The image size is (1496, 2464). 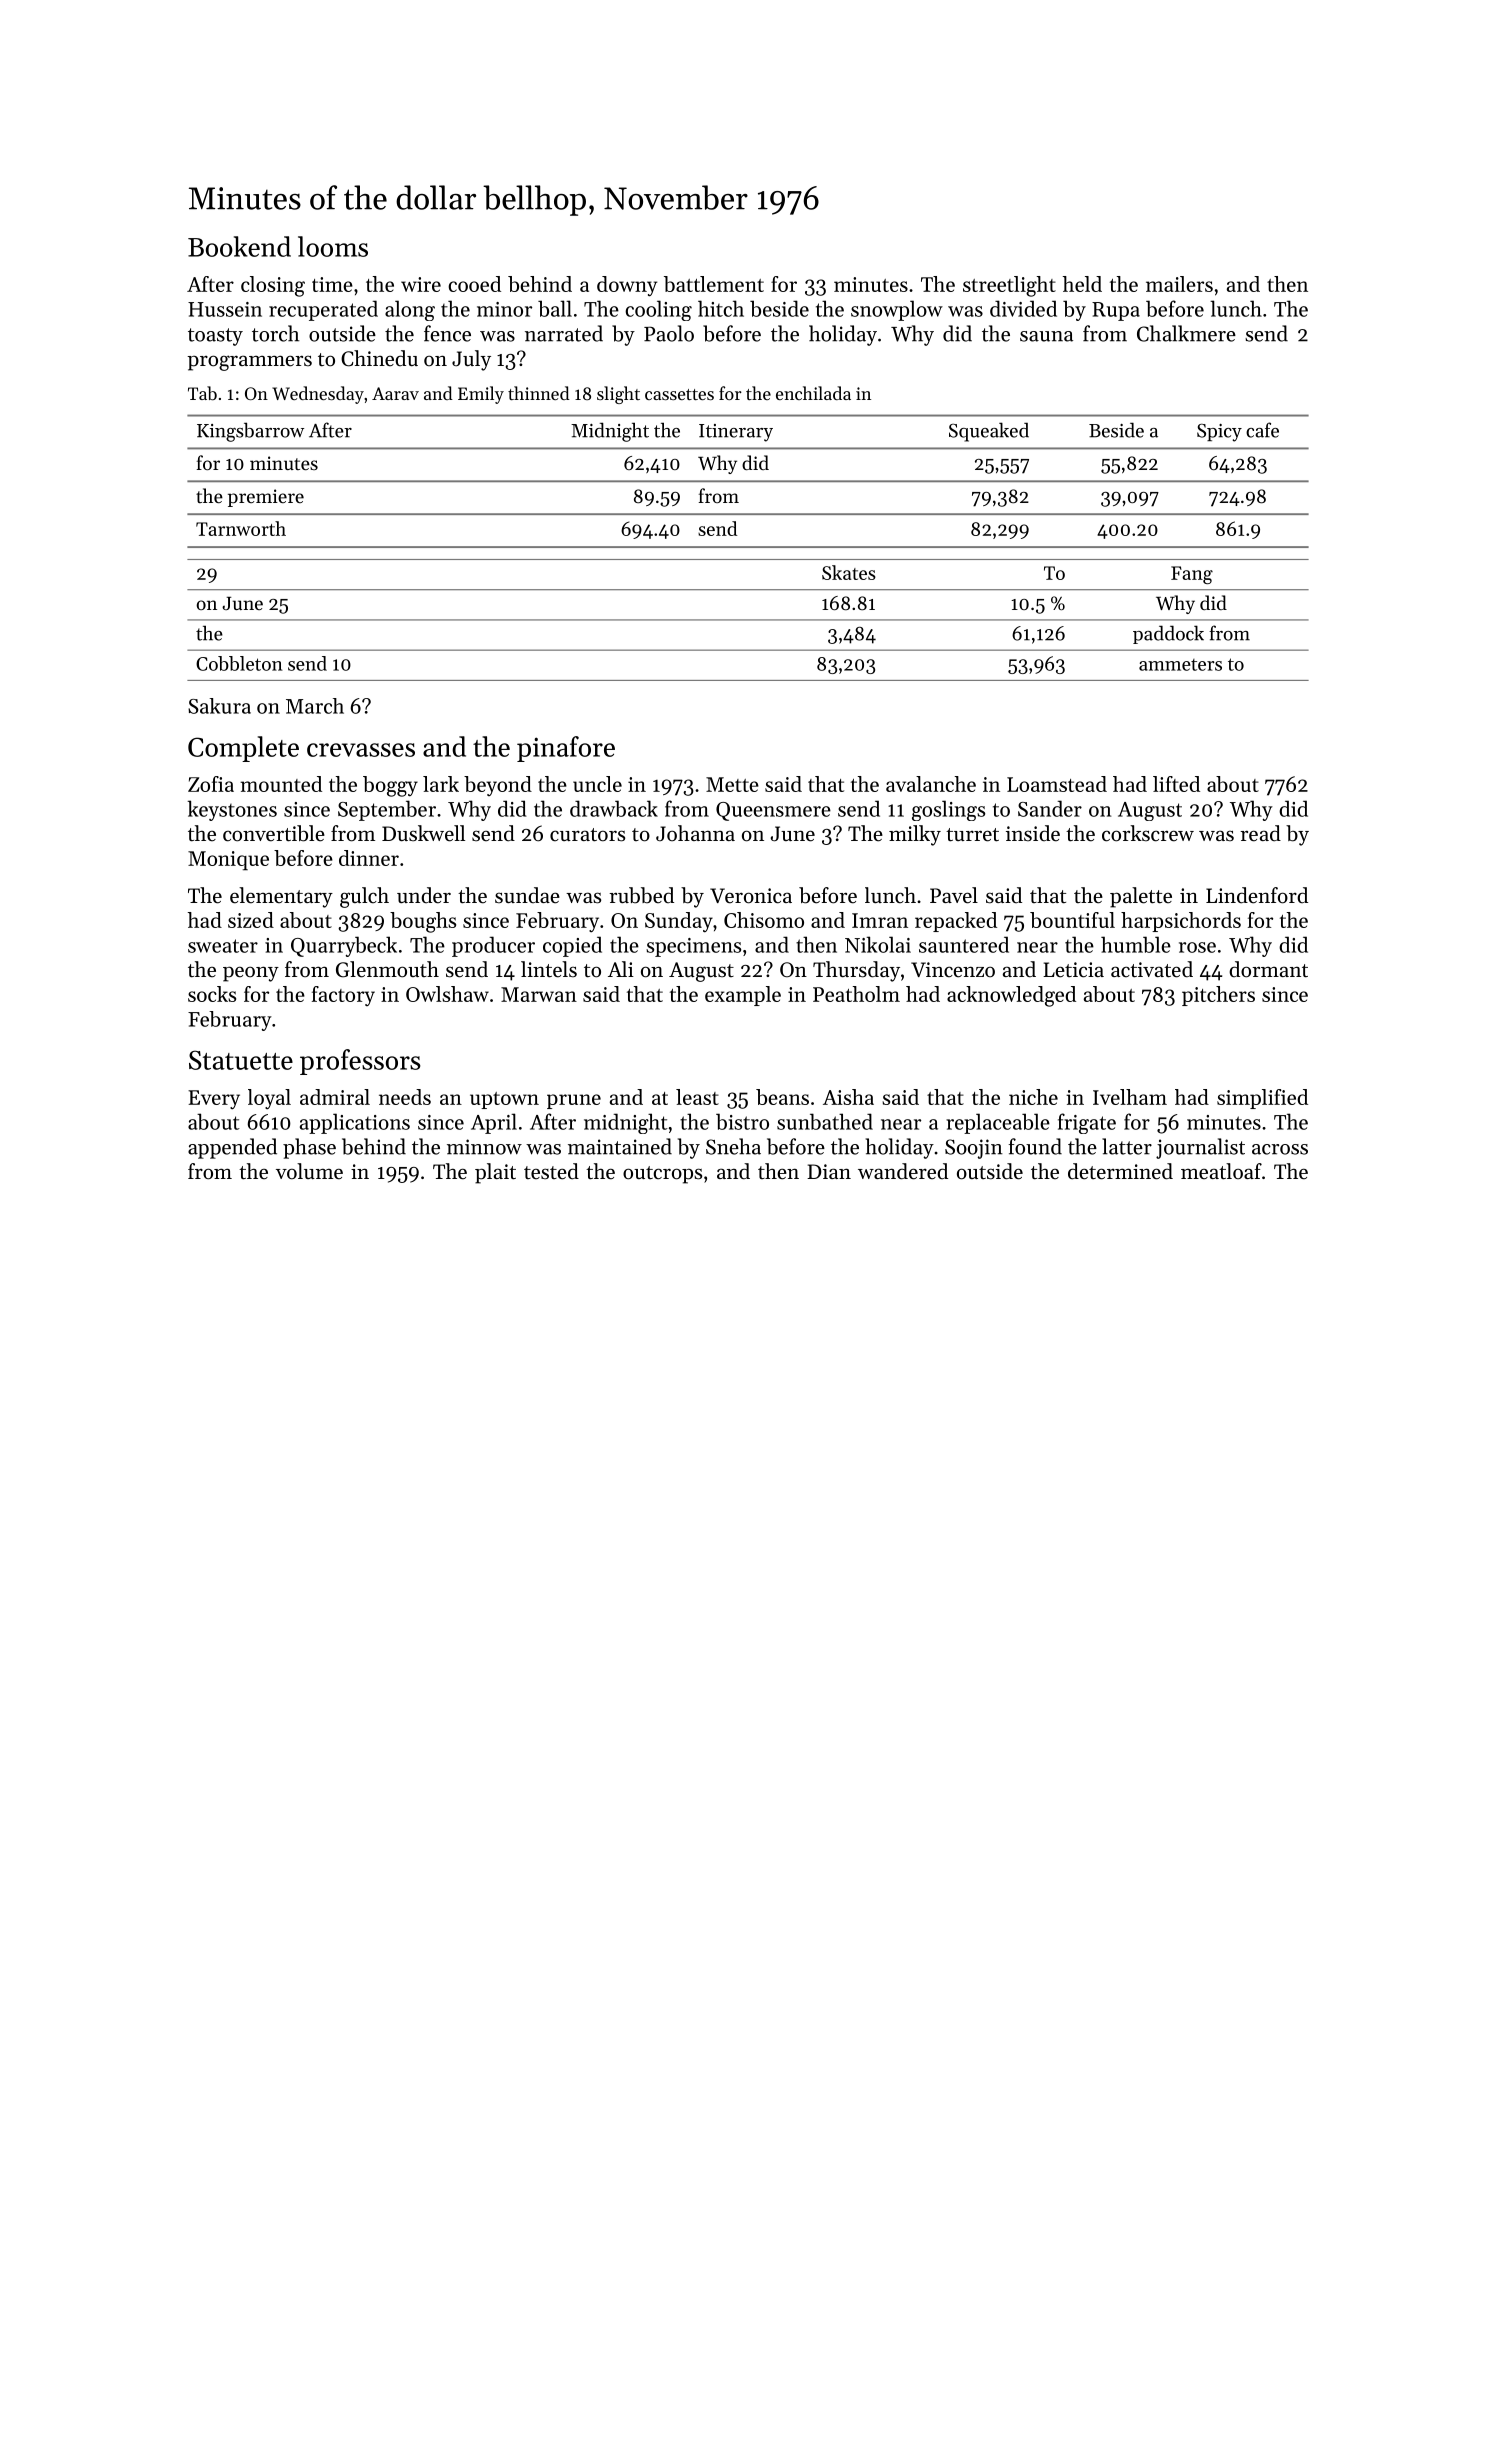 What do you see at coordinates (1179, 284) in the document?
I see `mailers` at bounding box center [1179, 284].
